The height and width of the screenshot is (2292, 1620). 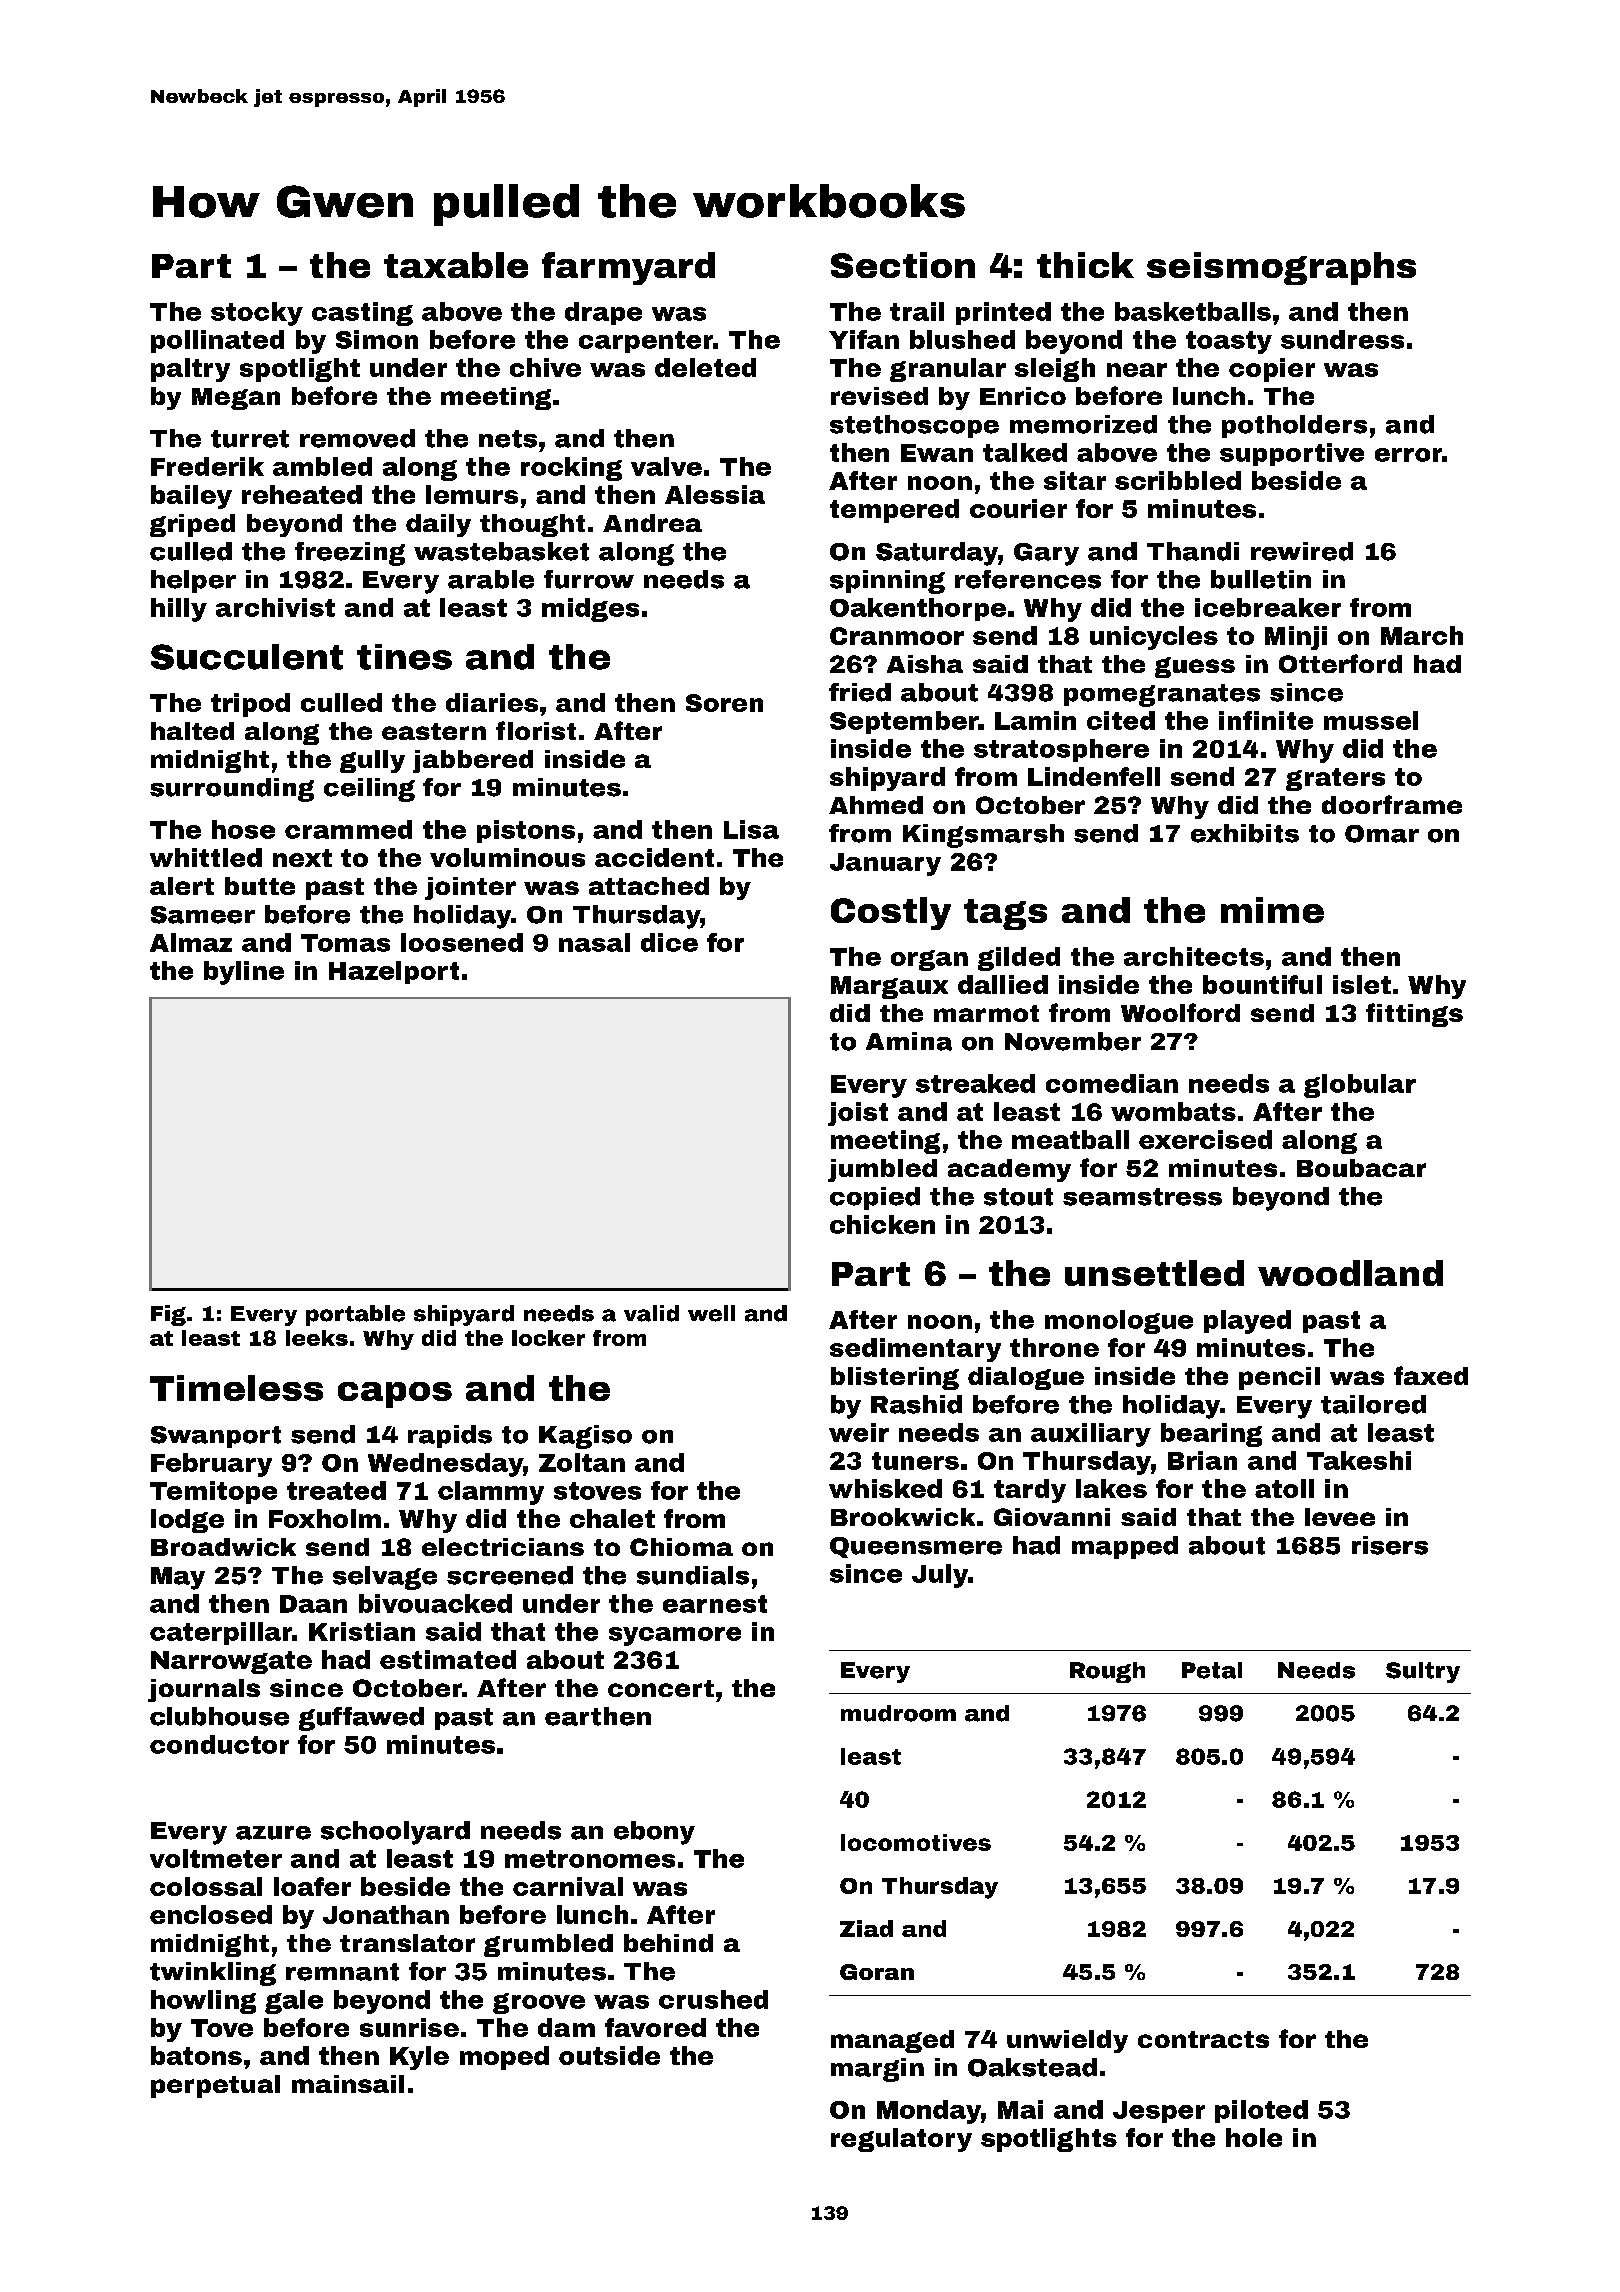 I want to click on bearing, so click(x=1211, y=1435).
